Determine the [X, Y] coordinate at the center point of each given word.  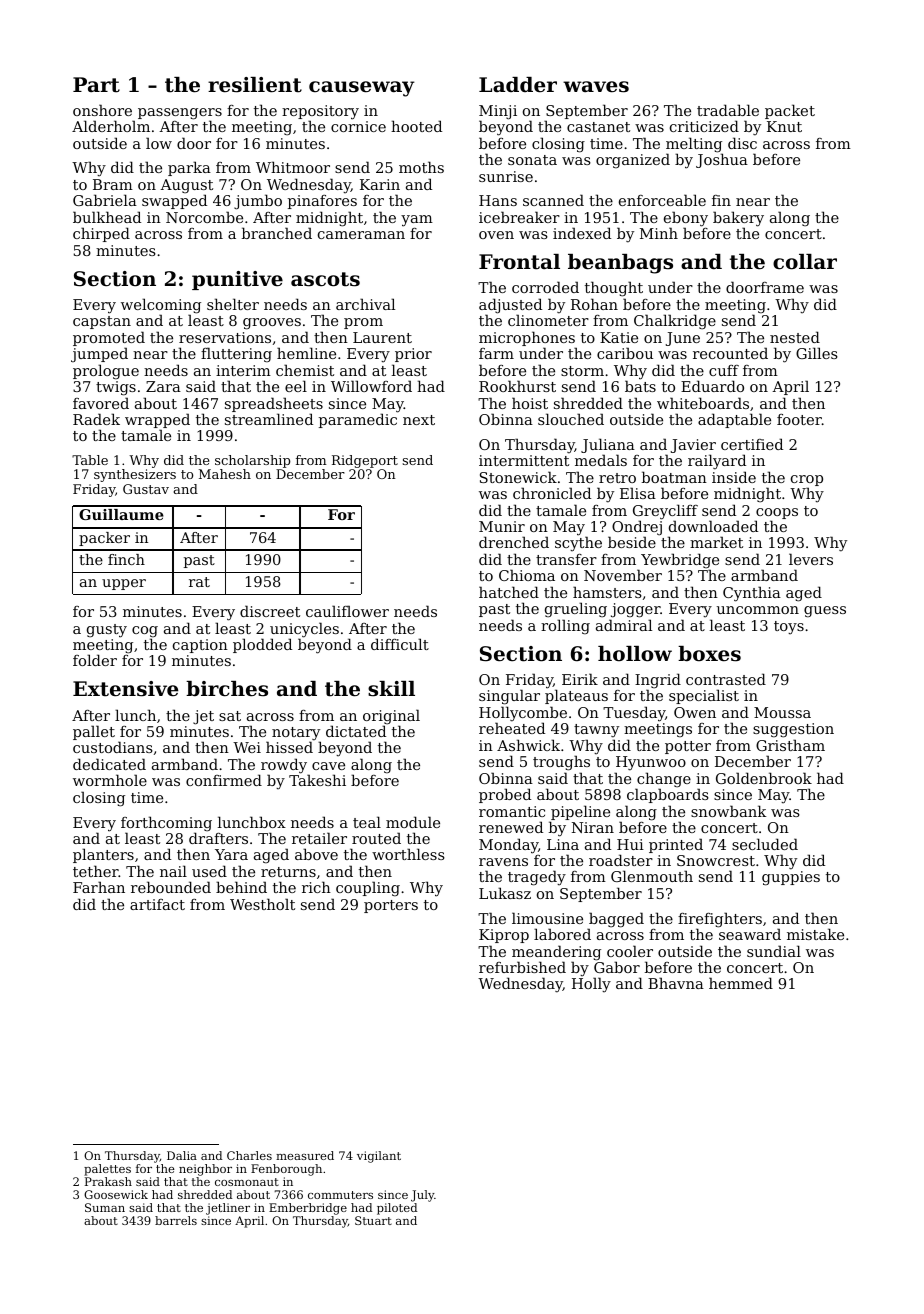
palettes [107, 1170]
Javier [693, 446]
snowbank [729, 811]
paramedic [358, 420]
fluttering [236, 354]
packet [790, 111]
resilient [255, 85]
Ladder [518, 85]
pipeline [580, 812]
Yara [231, 854]
